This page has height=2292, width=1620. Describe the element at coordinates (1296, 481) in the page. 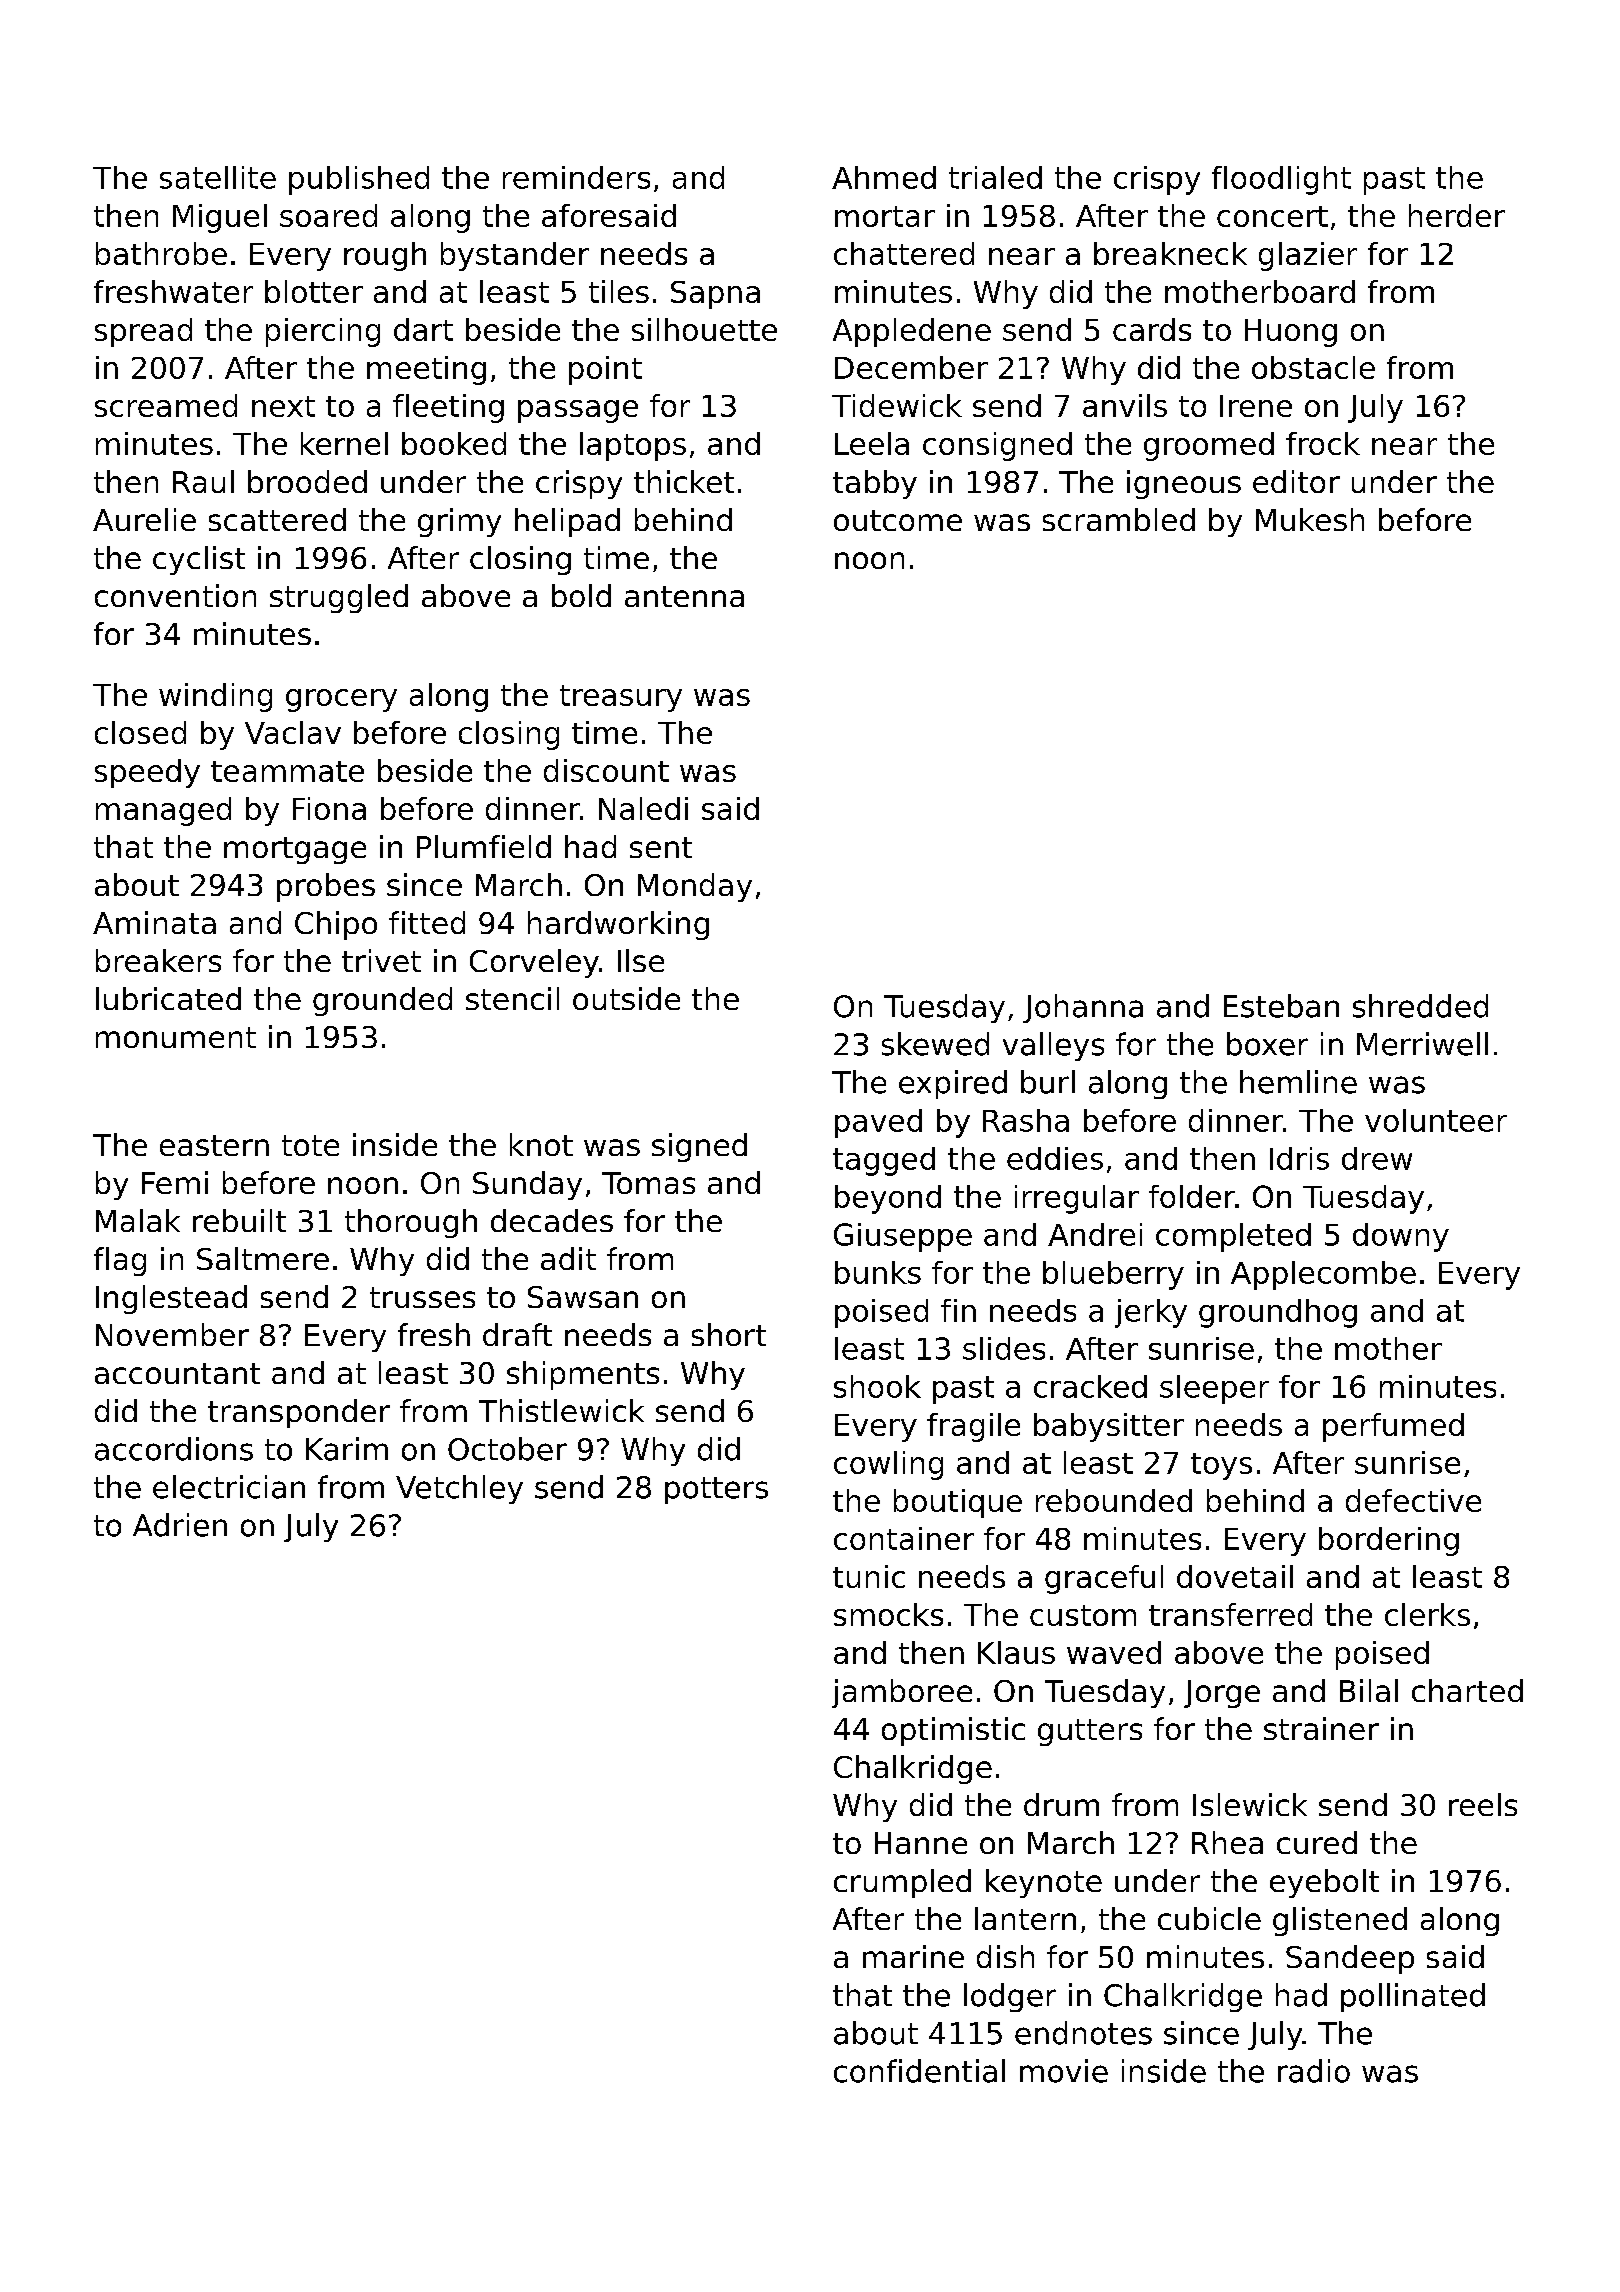

I see `editor` at that location.
